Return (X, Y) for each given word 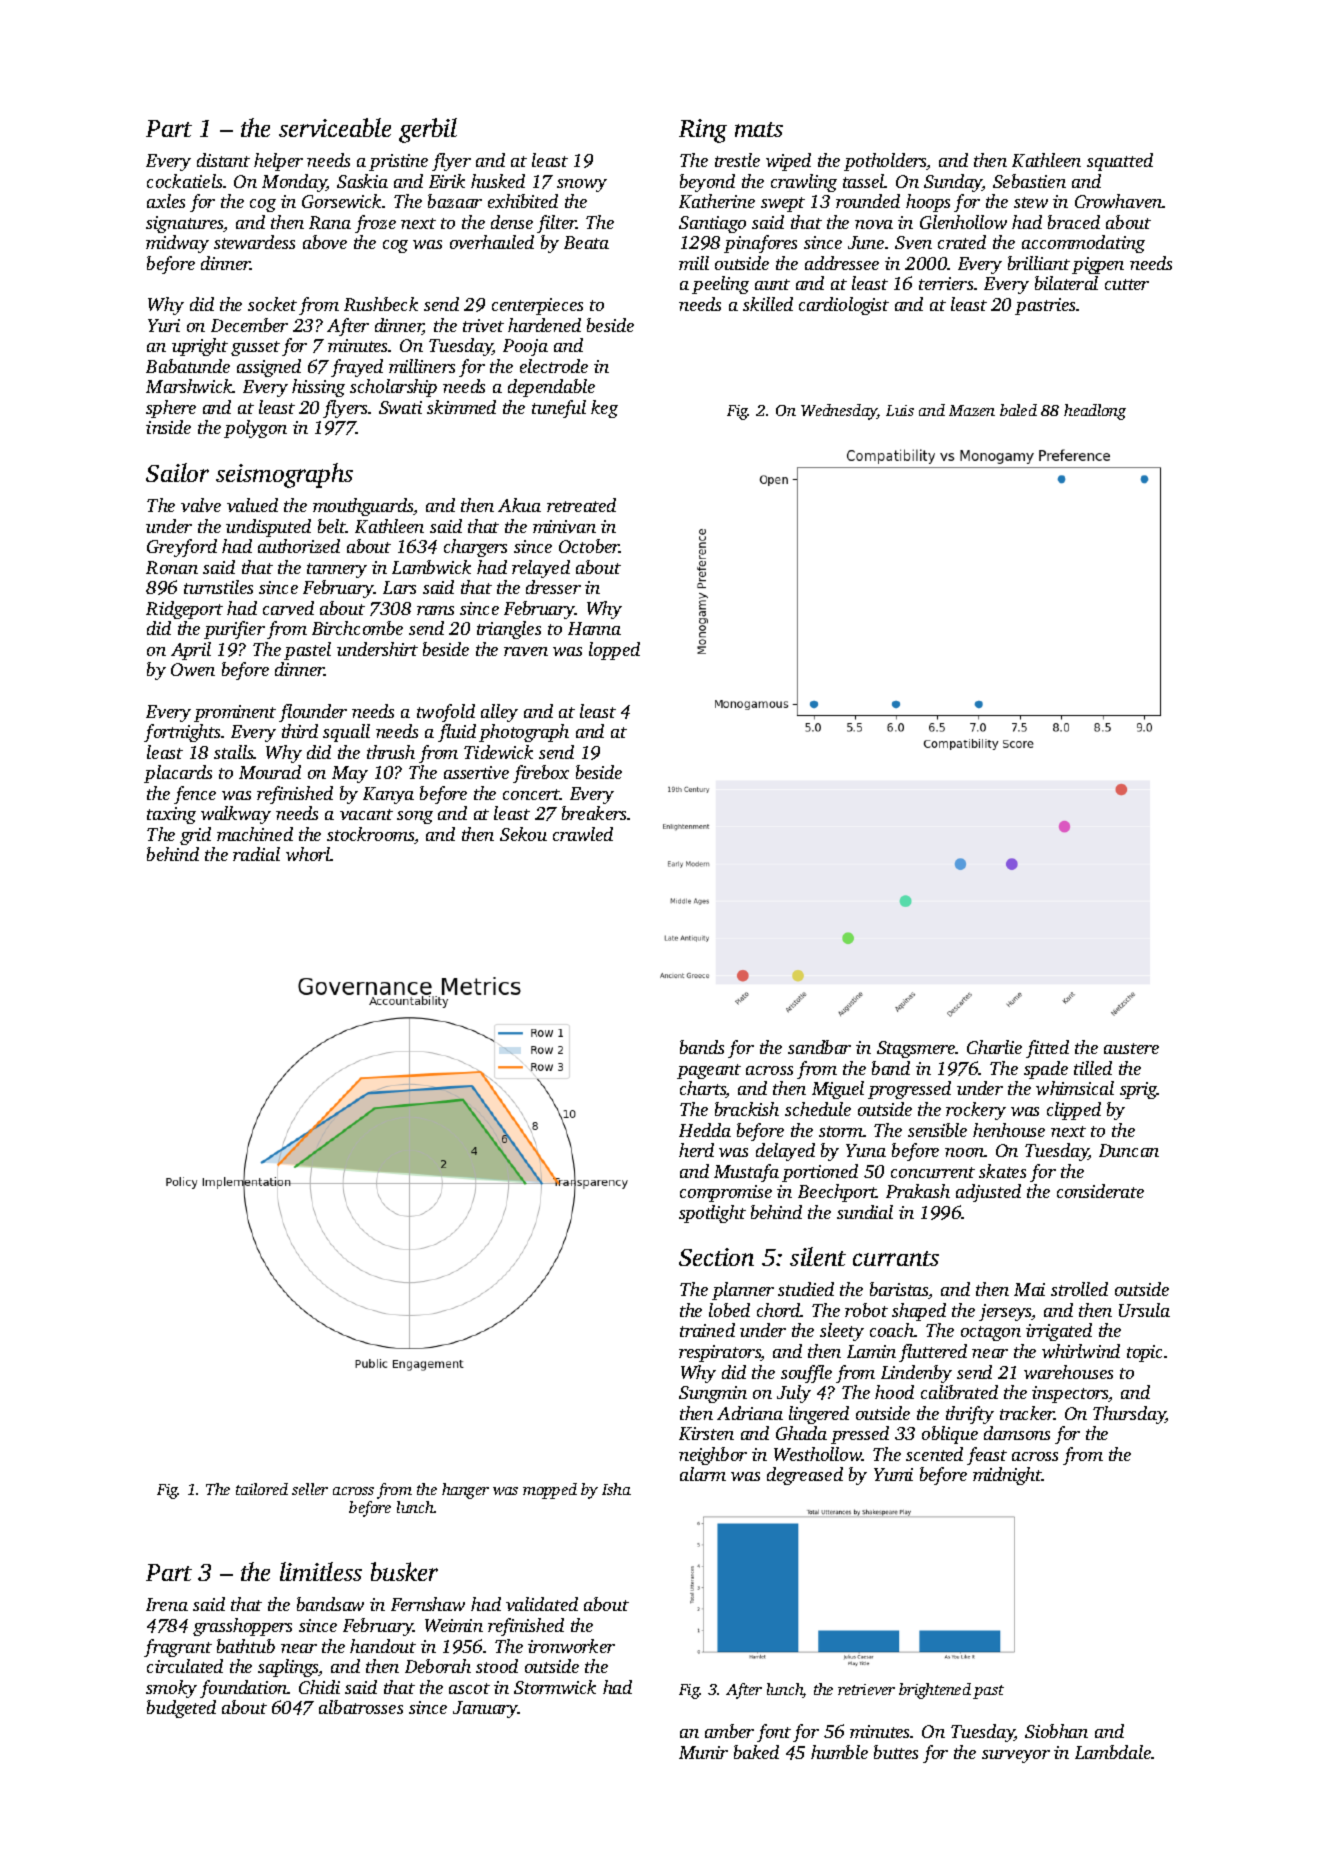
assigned (269, 368)
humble (839, 1752)
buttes (896, 1752)
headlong (1095, 412)
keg (604, 409)
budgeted (181, 1709)
